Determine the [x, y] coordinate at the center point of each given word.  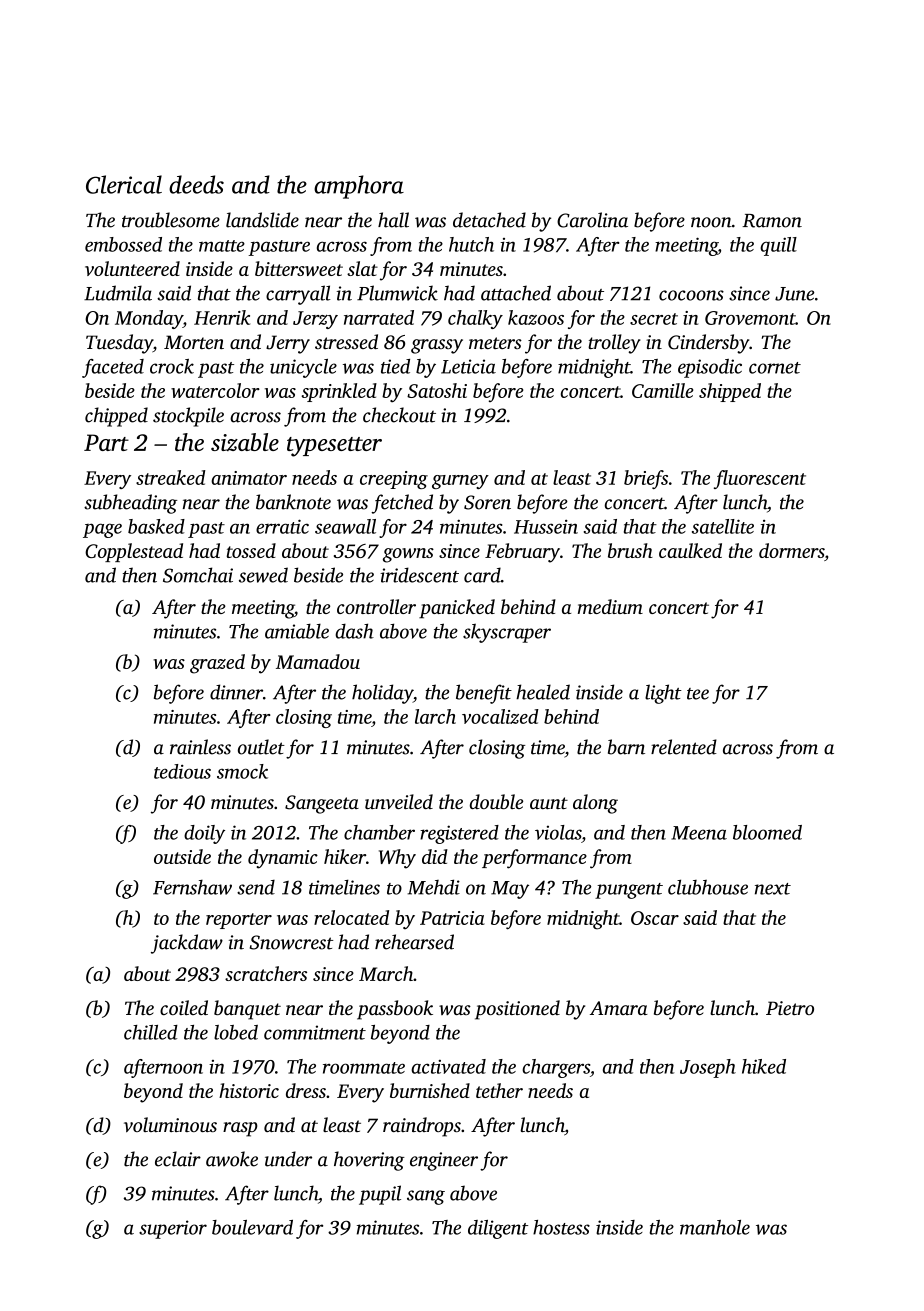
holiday [382, 694]
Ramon [772, 221]
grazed [217, 664]
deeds [196, 184]
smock [242, 771]
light [663, 694]
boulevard [252, 1227]
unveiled [399, 801]
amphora [359, 187]
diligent [498, 1229]
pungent [629, 891]
